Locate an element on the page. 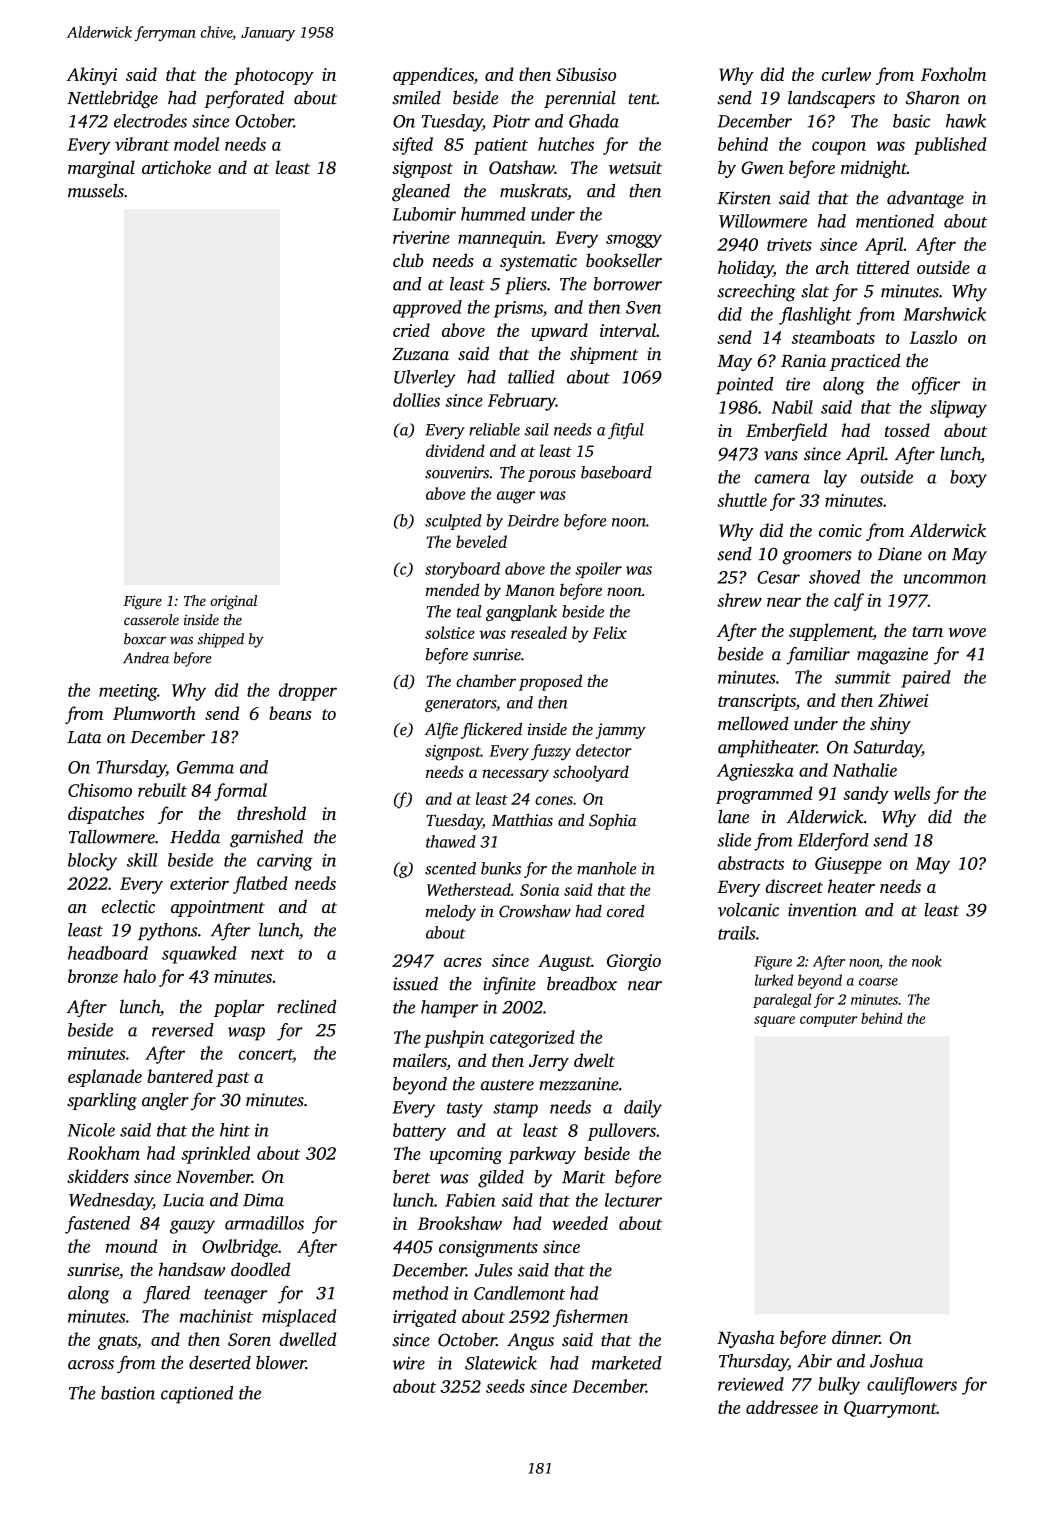 This document has height=1527, width=1054. Gemma is located at coordinates (205, 767).
